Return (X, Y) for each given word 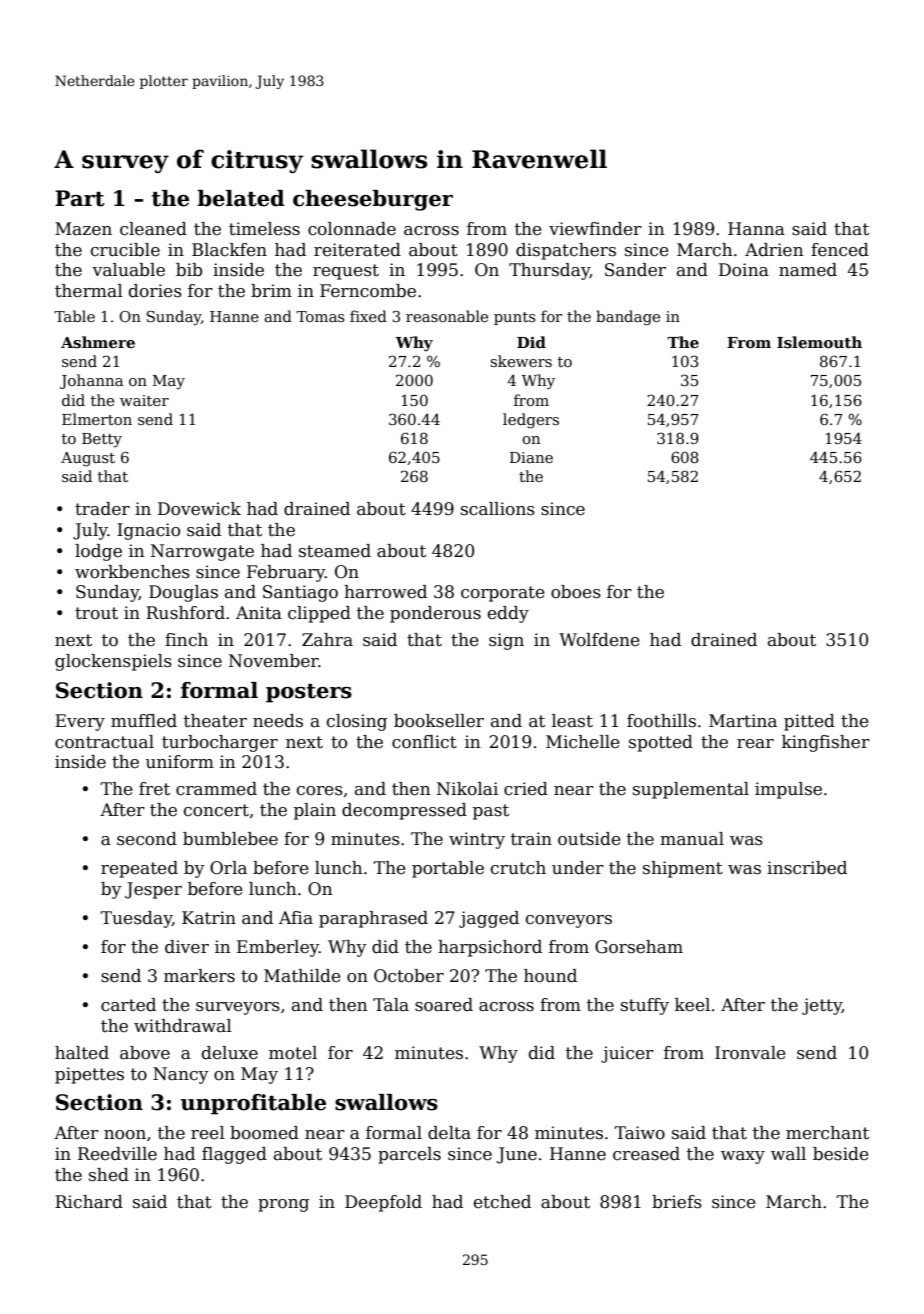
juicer (627, 1054)
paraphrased (373, 919)
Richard (89, 1202)
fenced (840, 250)
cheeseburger (373, 200)
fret (154, 789)
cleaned (153, 229)
